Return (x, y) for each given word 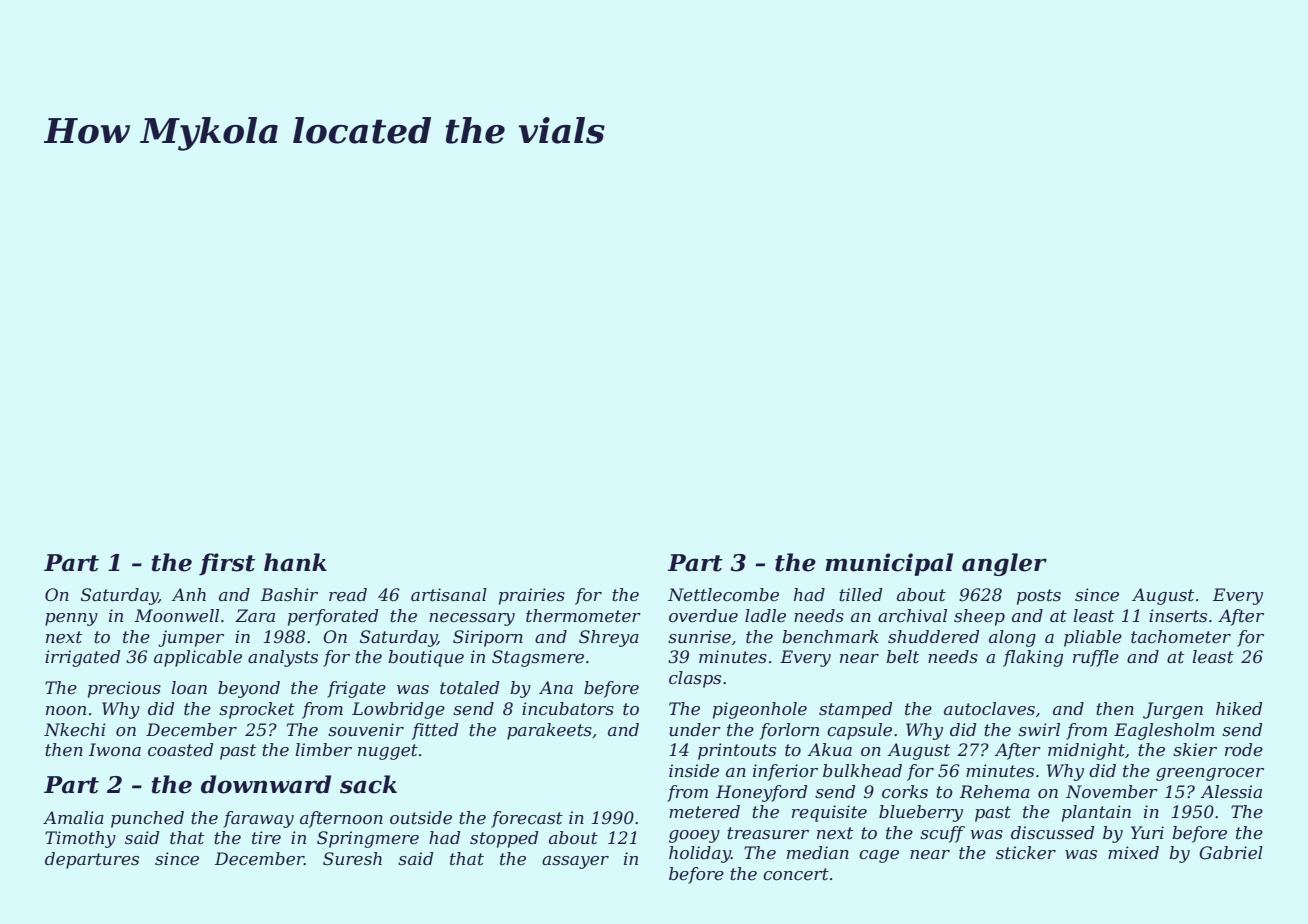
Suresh (352, 858)
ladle (765, 615)
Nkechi (75, 729)
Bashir (289, 594)
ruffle (1096, 658)
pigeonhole (760, 710)
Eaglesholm (1164, 731)
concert (796, 874)
